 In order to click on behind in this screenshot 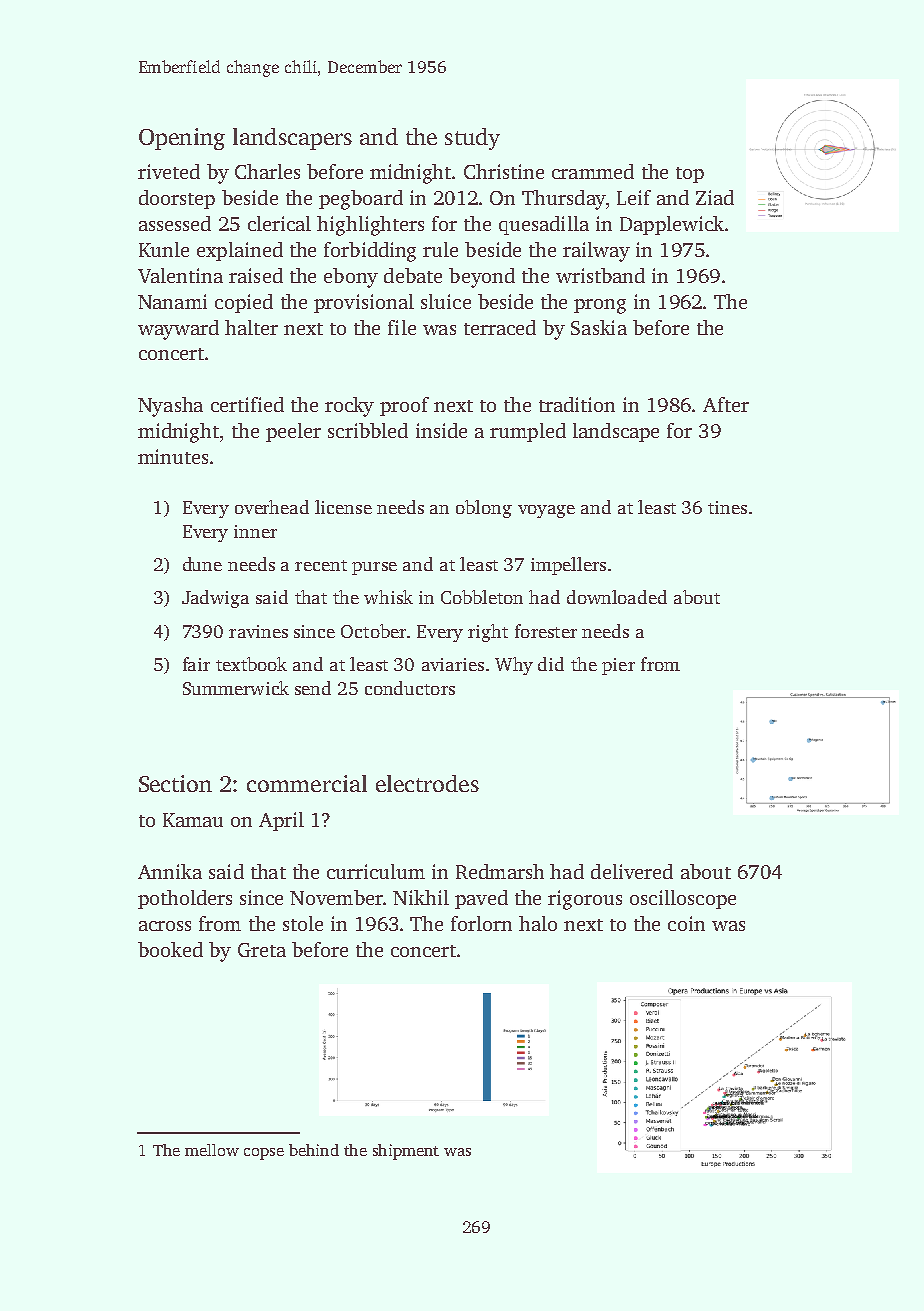, I will do `click(314, 1150)`.
